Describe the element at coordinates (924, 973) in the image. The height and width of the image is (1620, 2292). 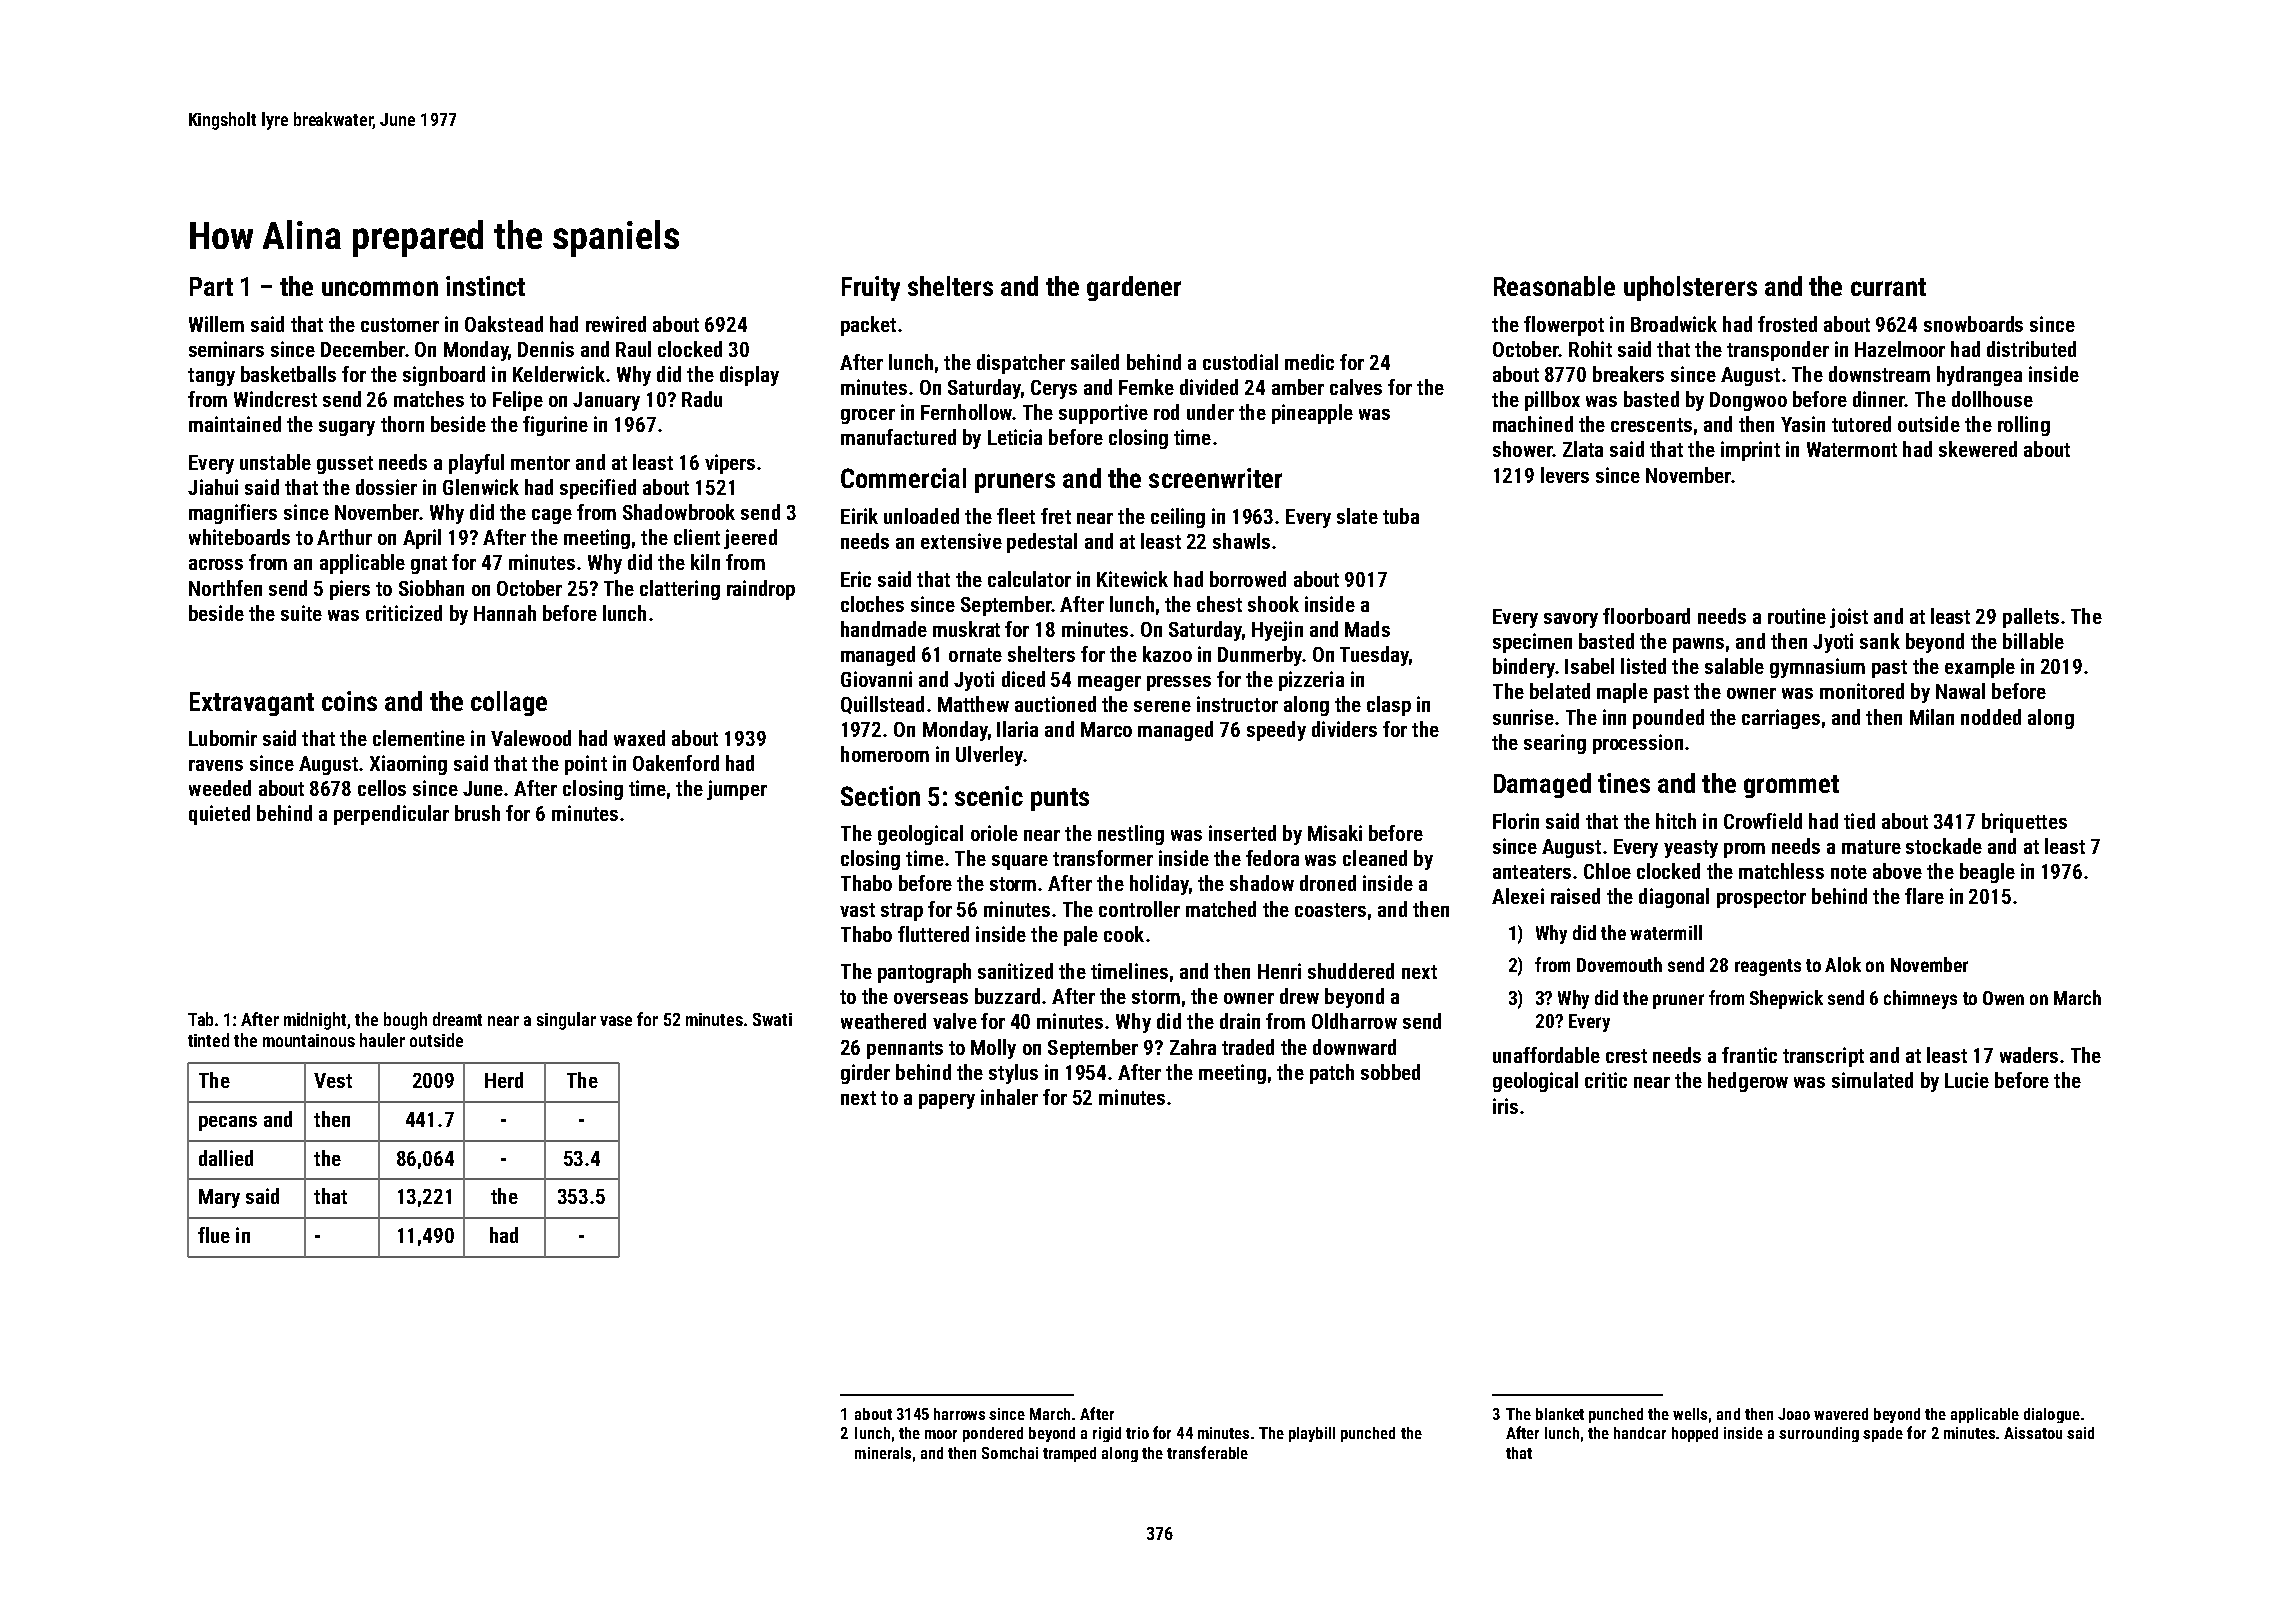
I see `pantograph` at that location.
